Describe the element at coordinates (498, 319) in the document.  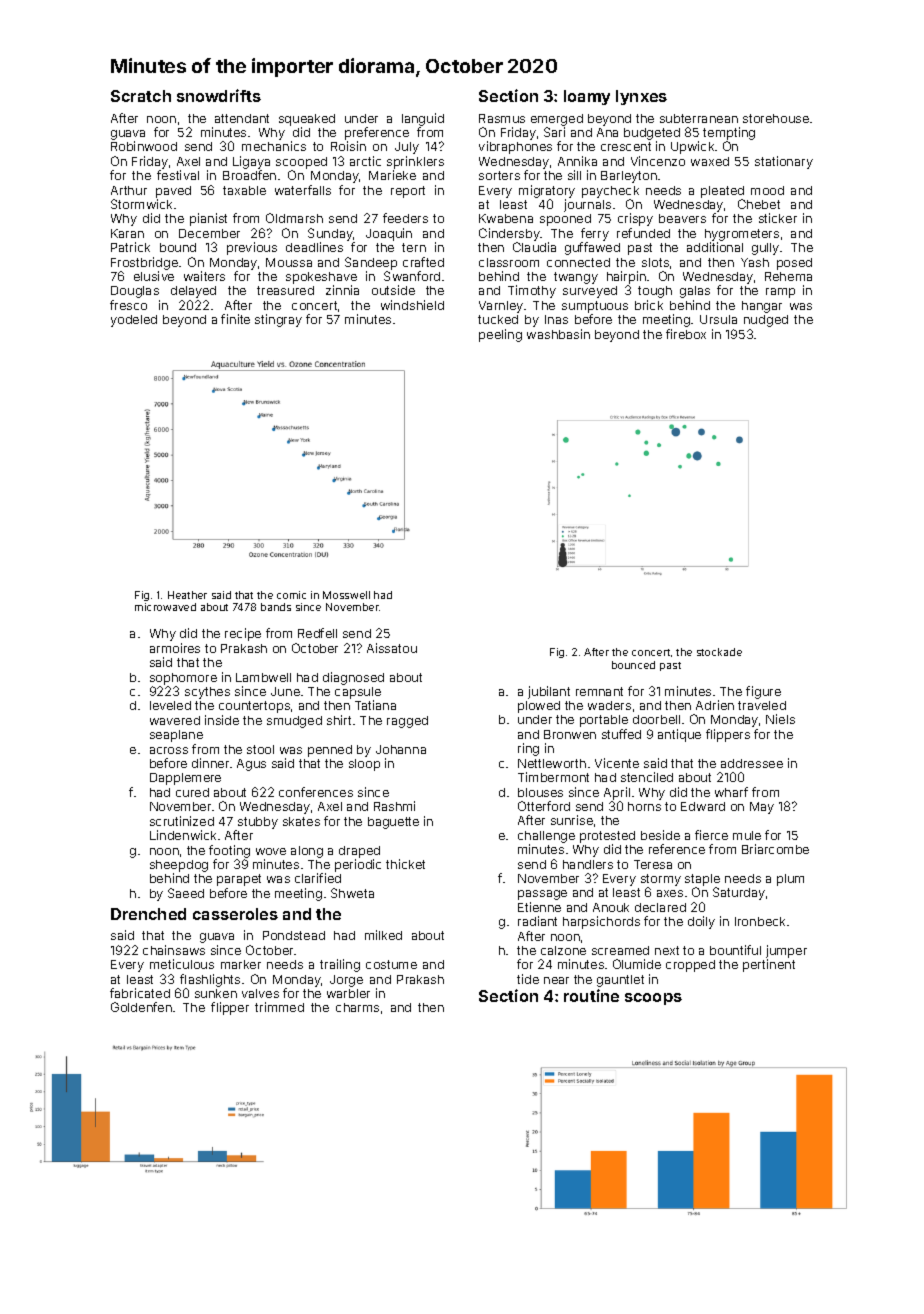
I see `tucked` at that location.
